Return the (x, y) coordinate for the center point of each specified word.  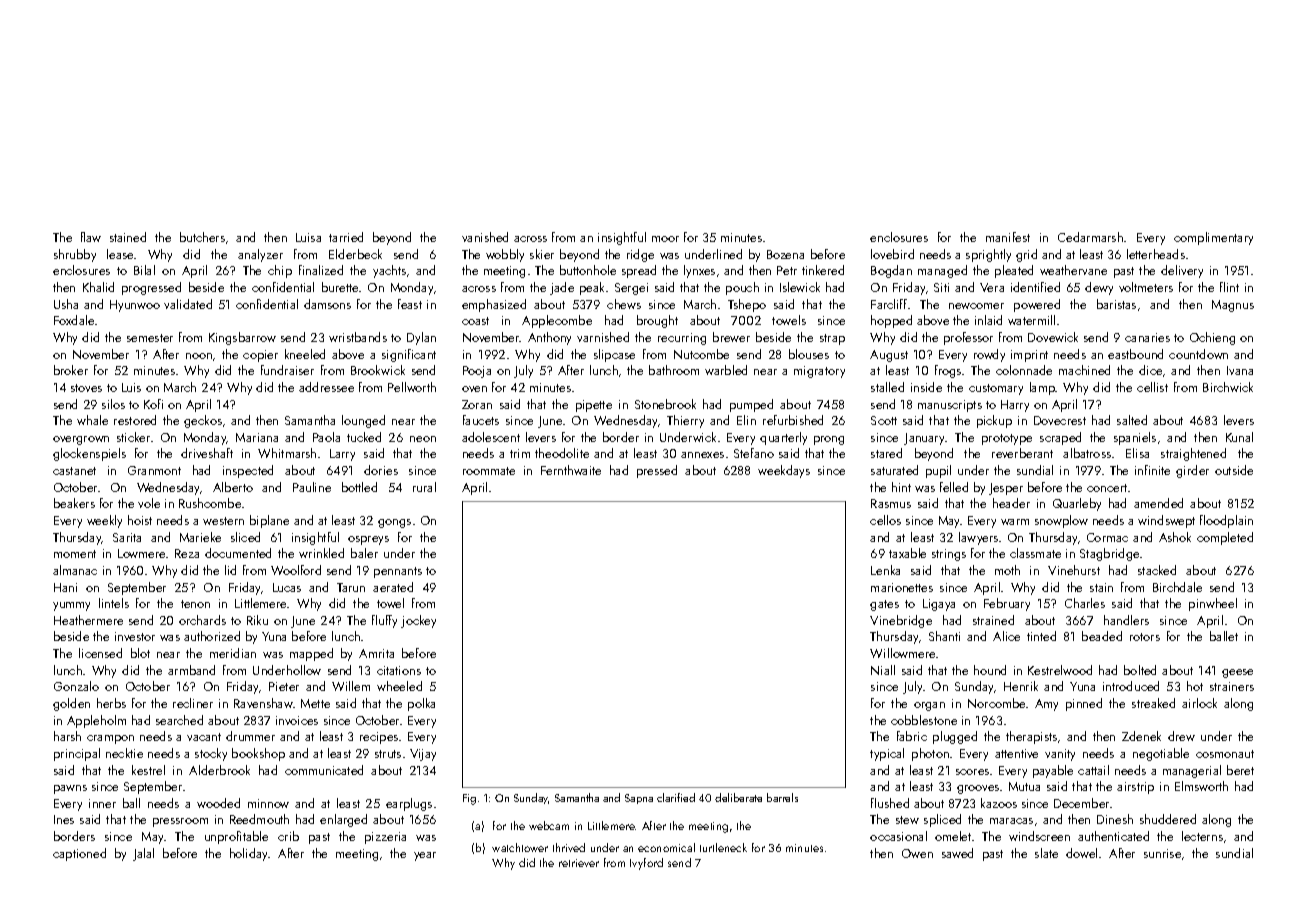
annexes (702, 455)
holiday (249, 854)
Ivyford (646, 864)
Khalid (98, 287)
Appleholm (96, 721)
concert (1107, 488)
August (889, 356)
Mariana (257, 437)
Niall (883, 670)
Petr (787, 270)
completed (1225, 538)
